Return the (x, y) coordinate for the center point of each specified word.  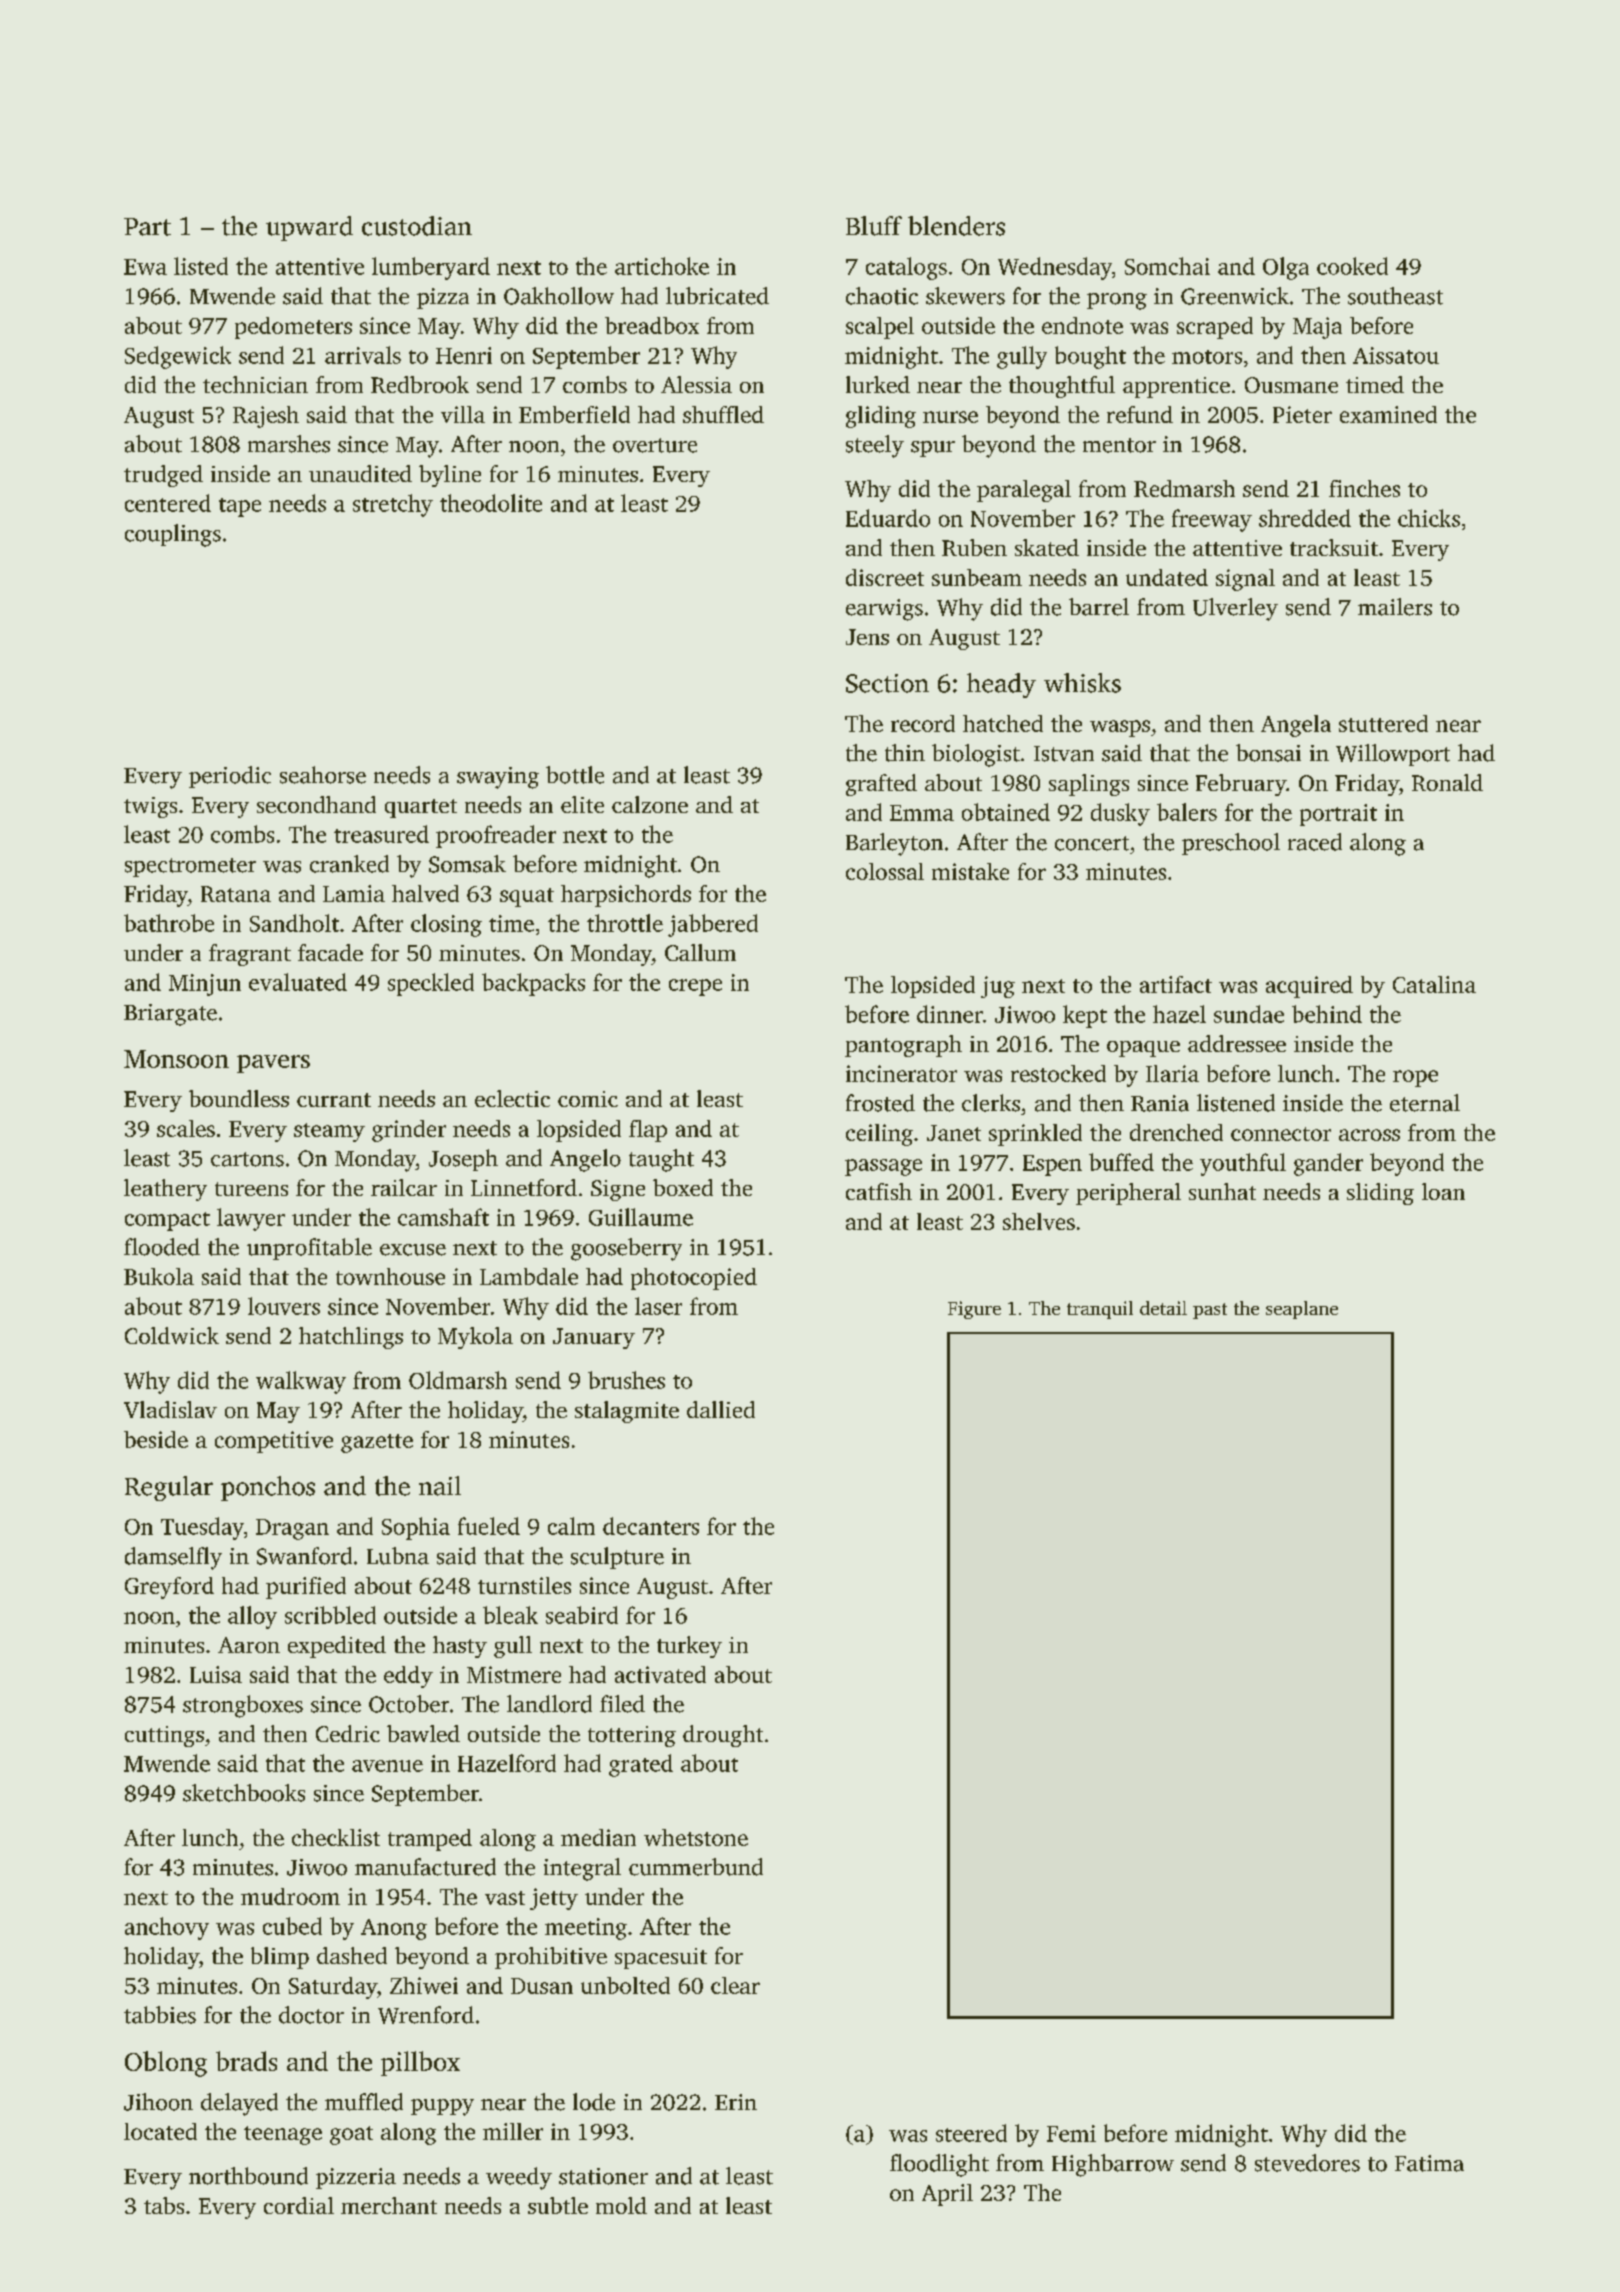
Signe (618, 1190)
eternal (1425, 1103)
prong (1117, 301)
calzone (650, 804)
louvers (284, 1306)
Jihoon (158, 2102)
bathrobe (169, 923)
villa (463, 414)
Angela (1296, 726)
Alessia (696, 384)
